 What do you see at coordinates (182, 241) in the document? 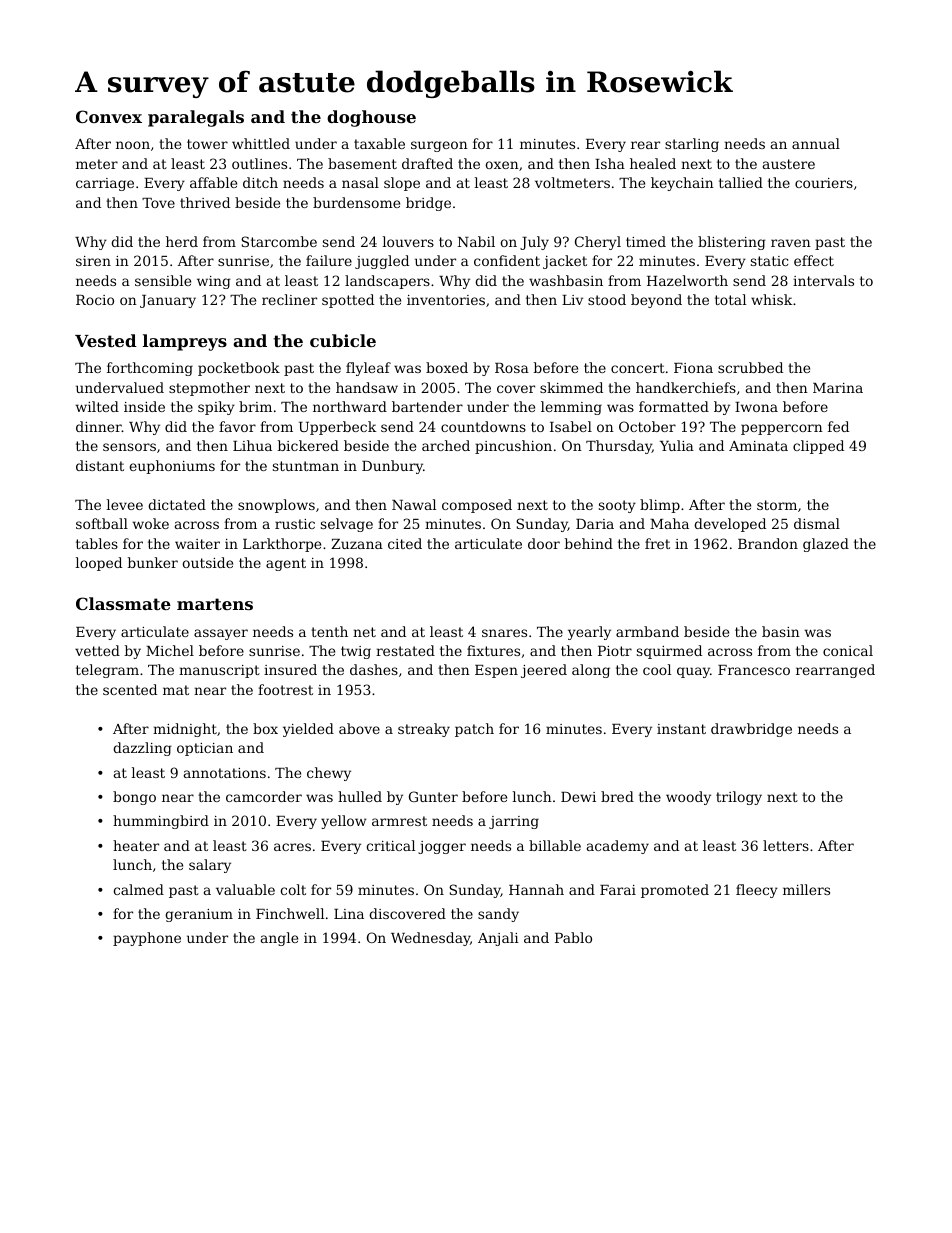
I see `herd` at bounding box center [182, 241].
